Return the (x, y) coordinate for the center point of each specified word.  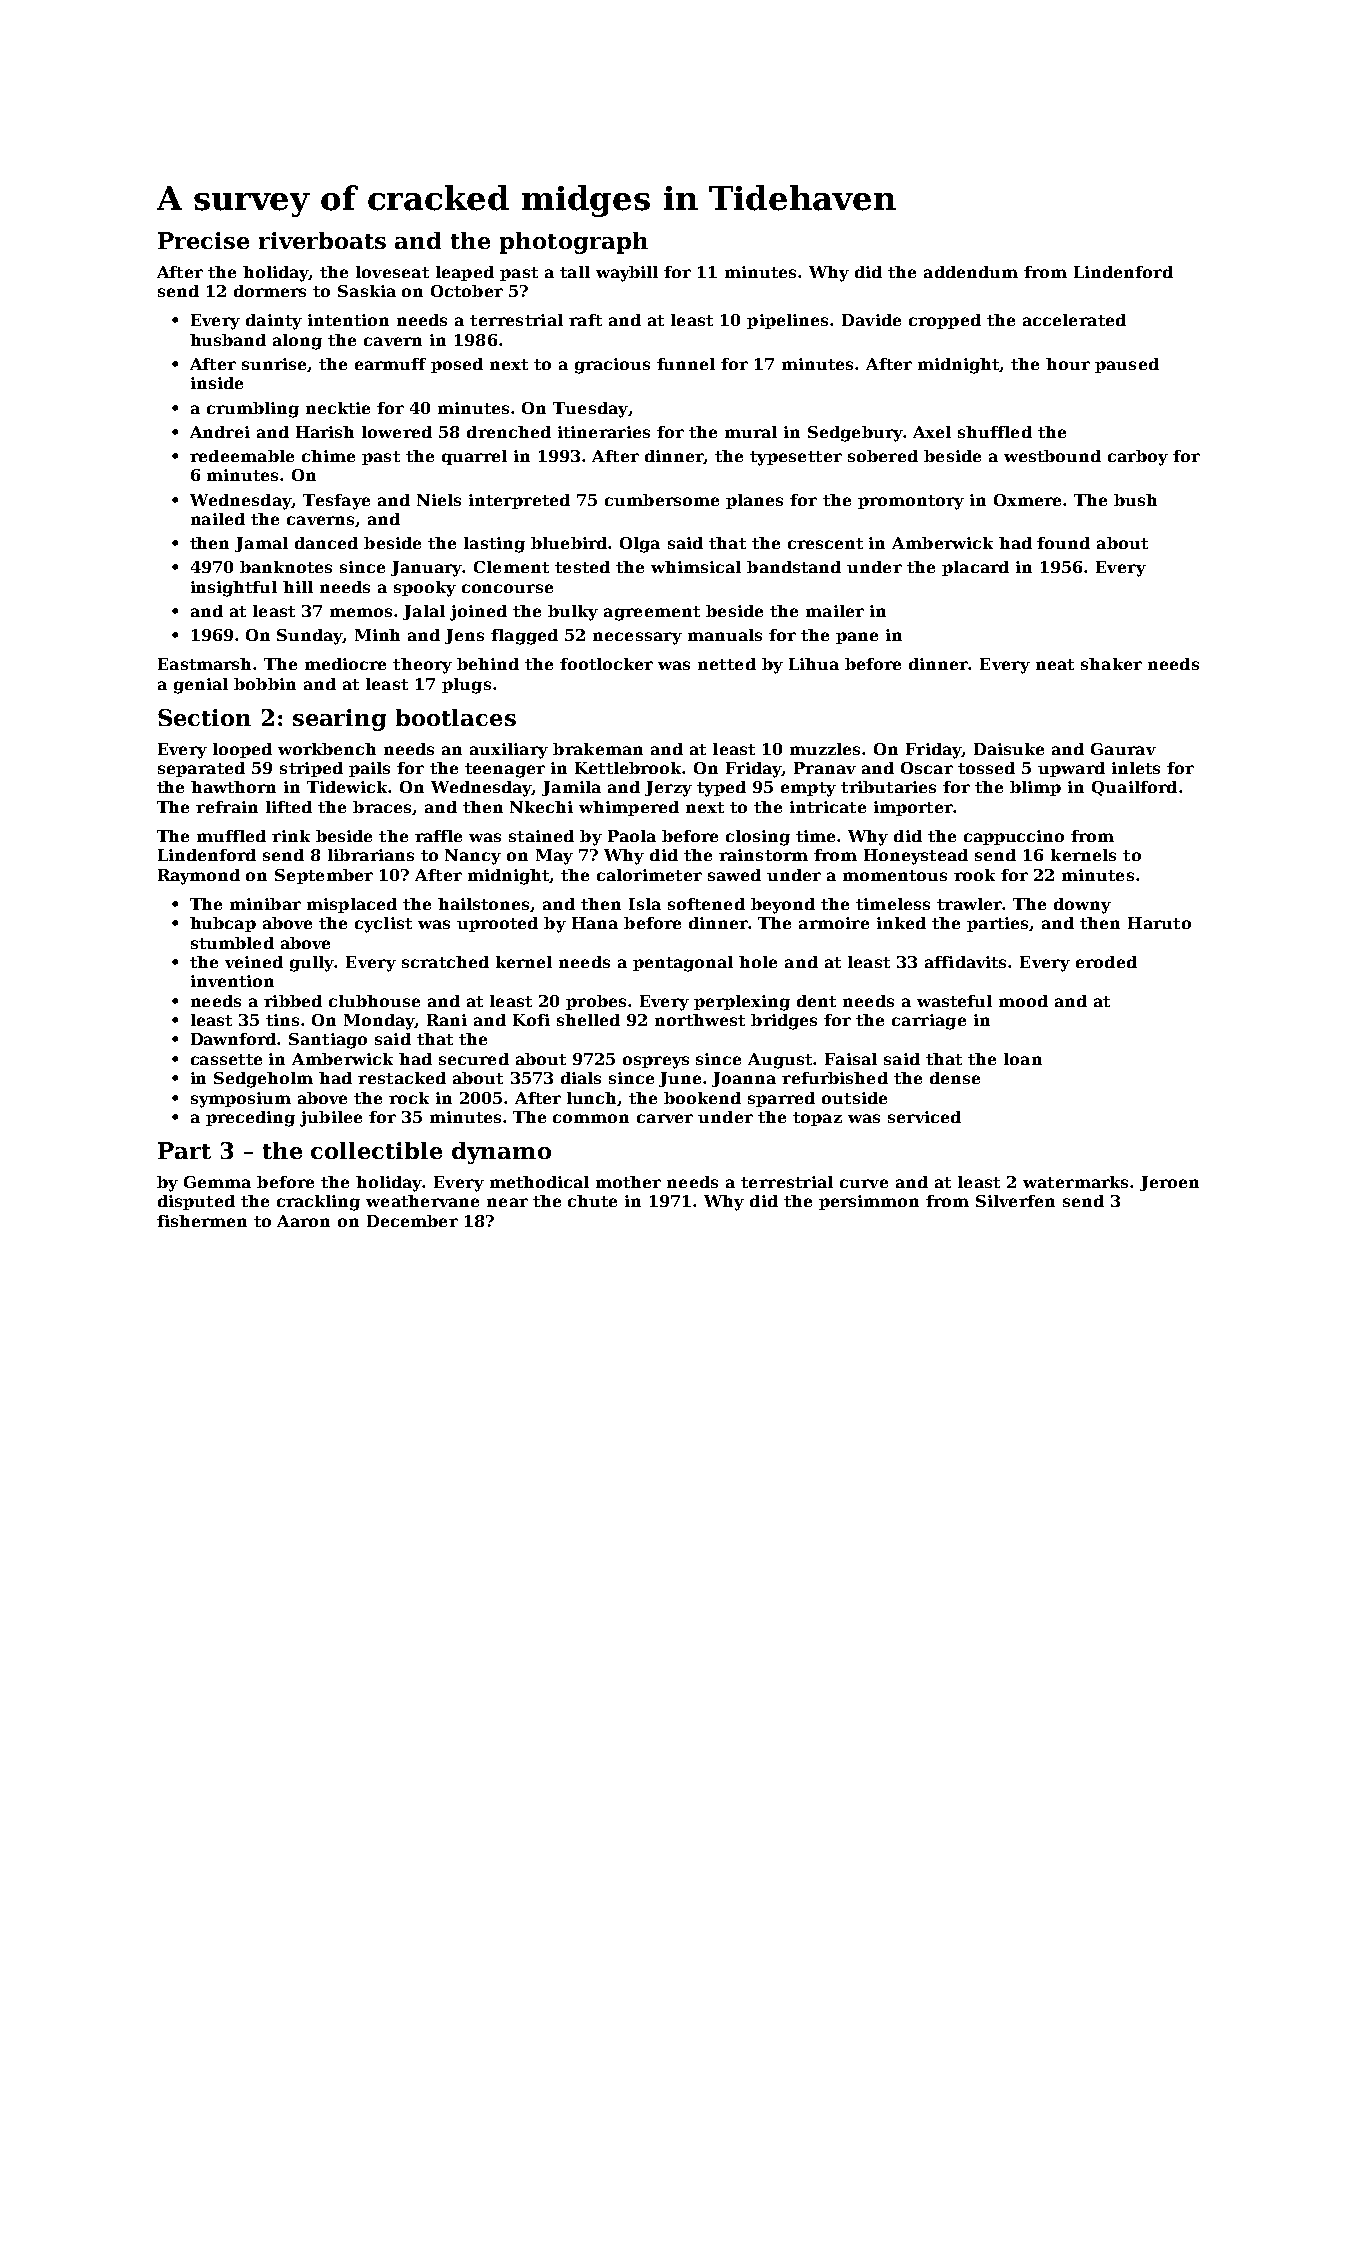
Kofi (531, 1020)
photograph (574, 243)
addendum (971, 272)
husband (228, 340)
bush (1135, 500)
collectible (376, 1150)
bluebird (569, 543)
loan (1023, 1059)
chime (328, 456)
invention (232, 981)
